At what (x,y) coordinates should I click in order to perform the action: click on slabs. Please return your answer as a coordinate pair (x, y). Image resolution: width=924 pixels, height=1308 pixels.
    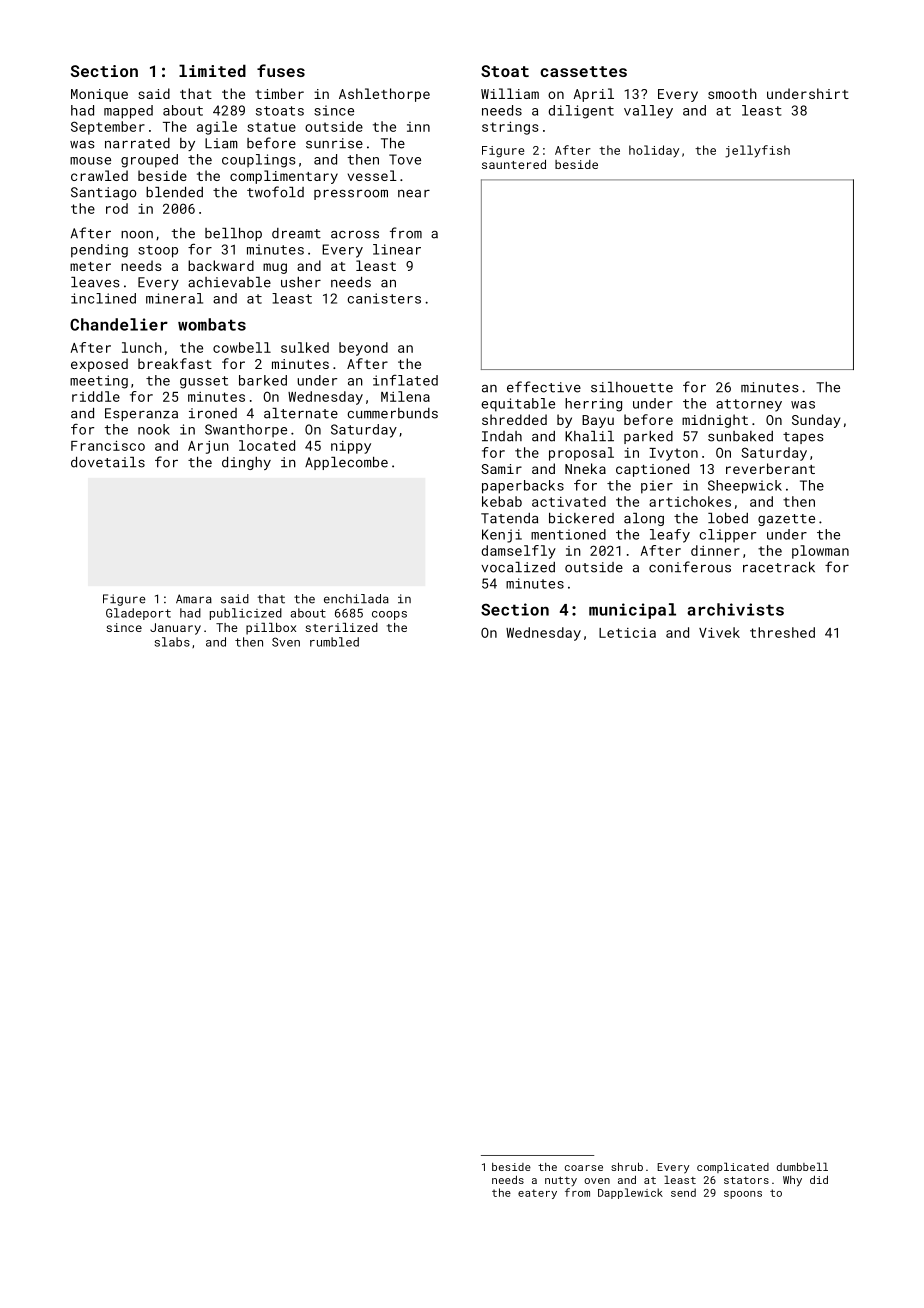
    Looking at the image, I should click on (172, 642).
